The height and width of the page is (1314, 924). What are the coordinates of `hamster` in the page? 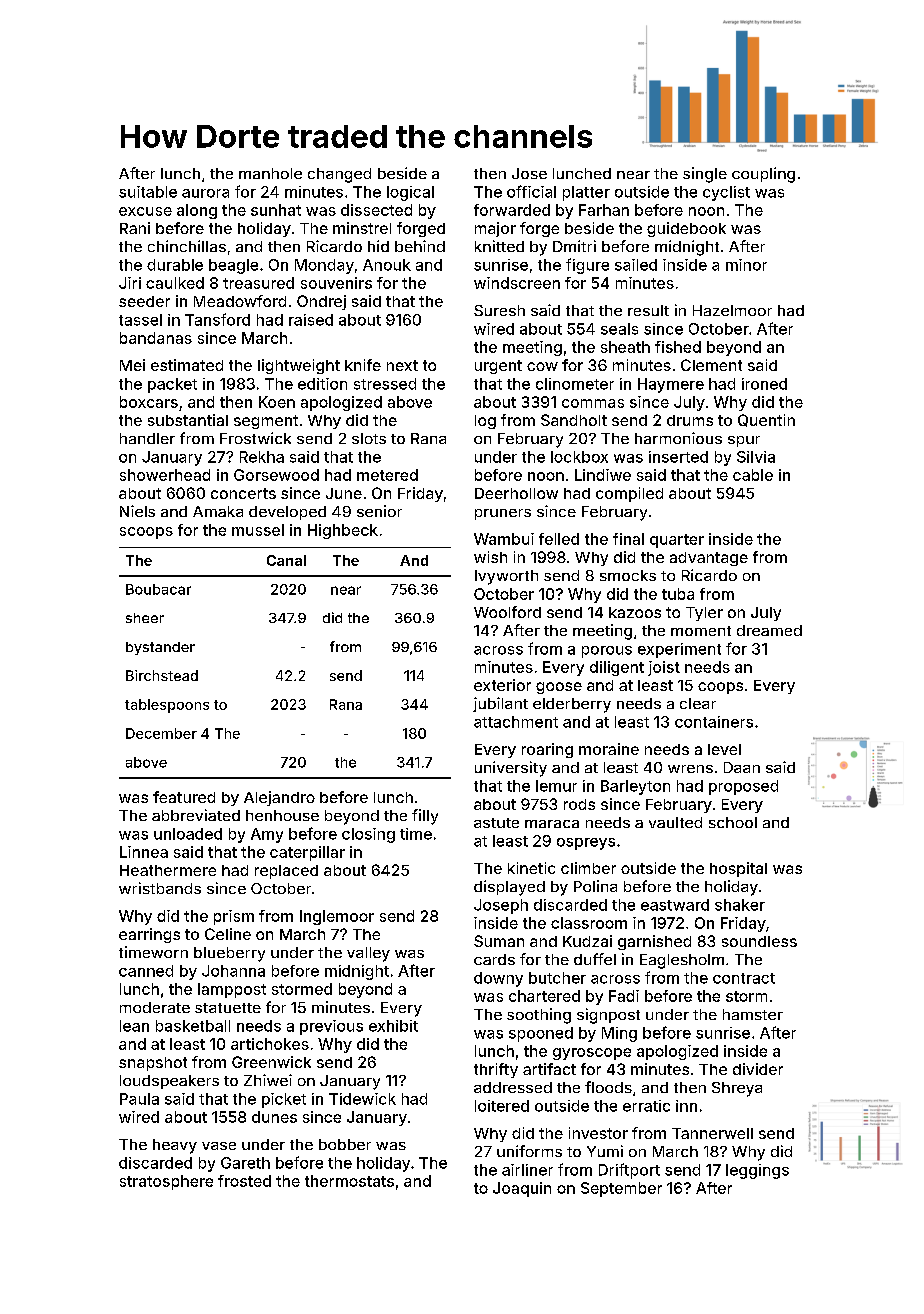 It's located at (753, 1014).
